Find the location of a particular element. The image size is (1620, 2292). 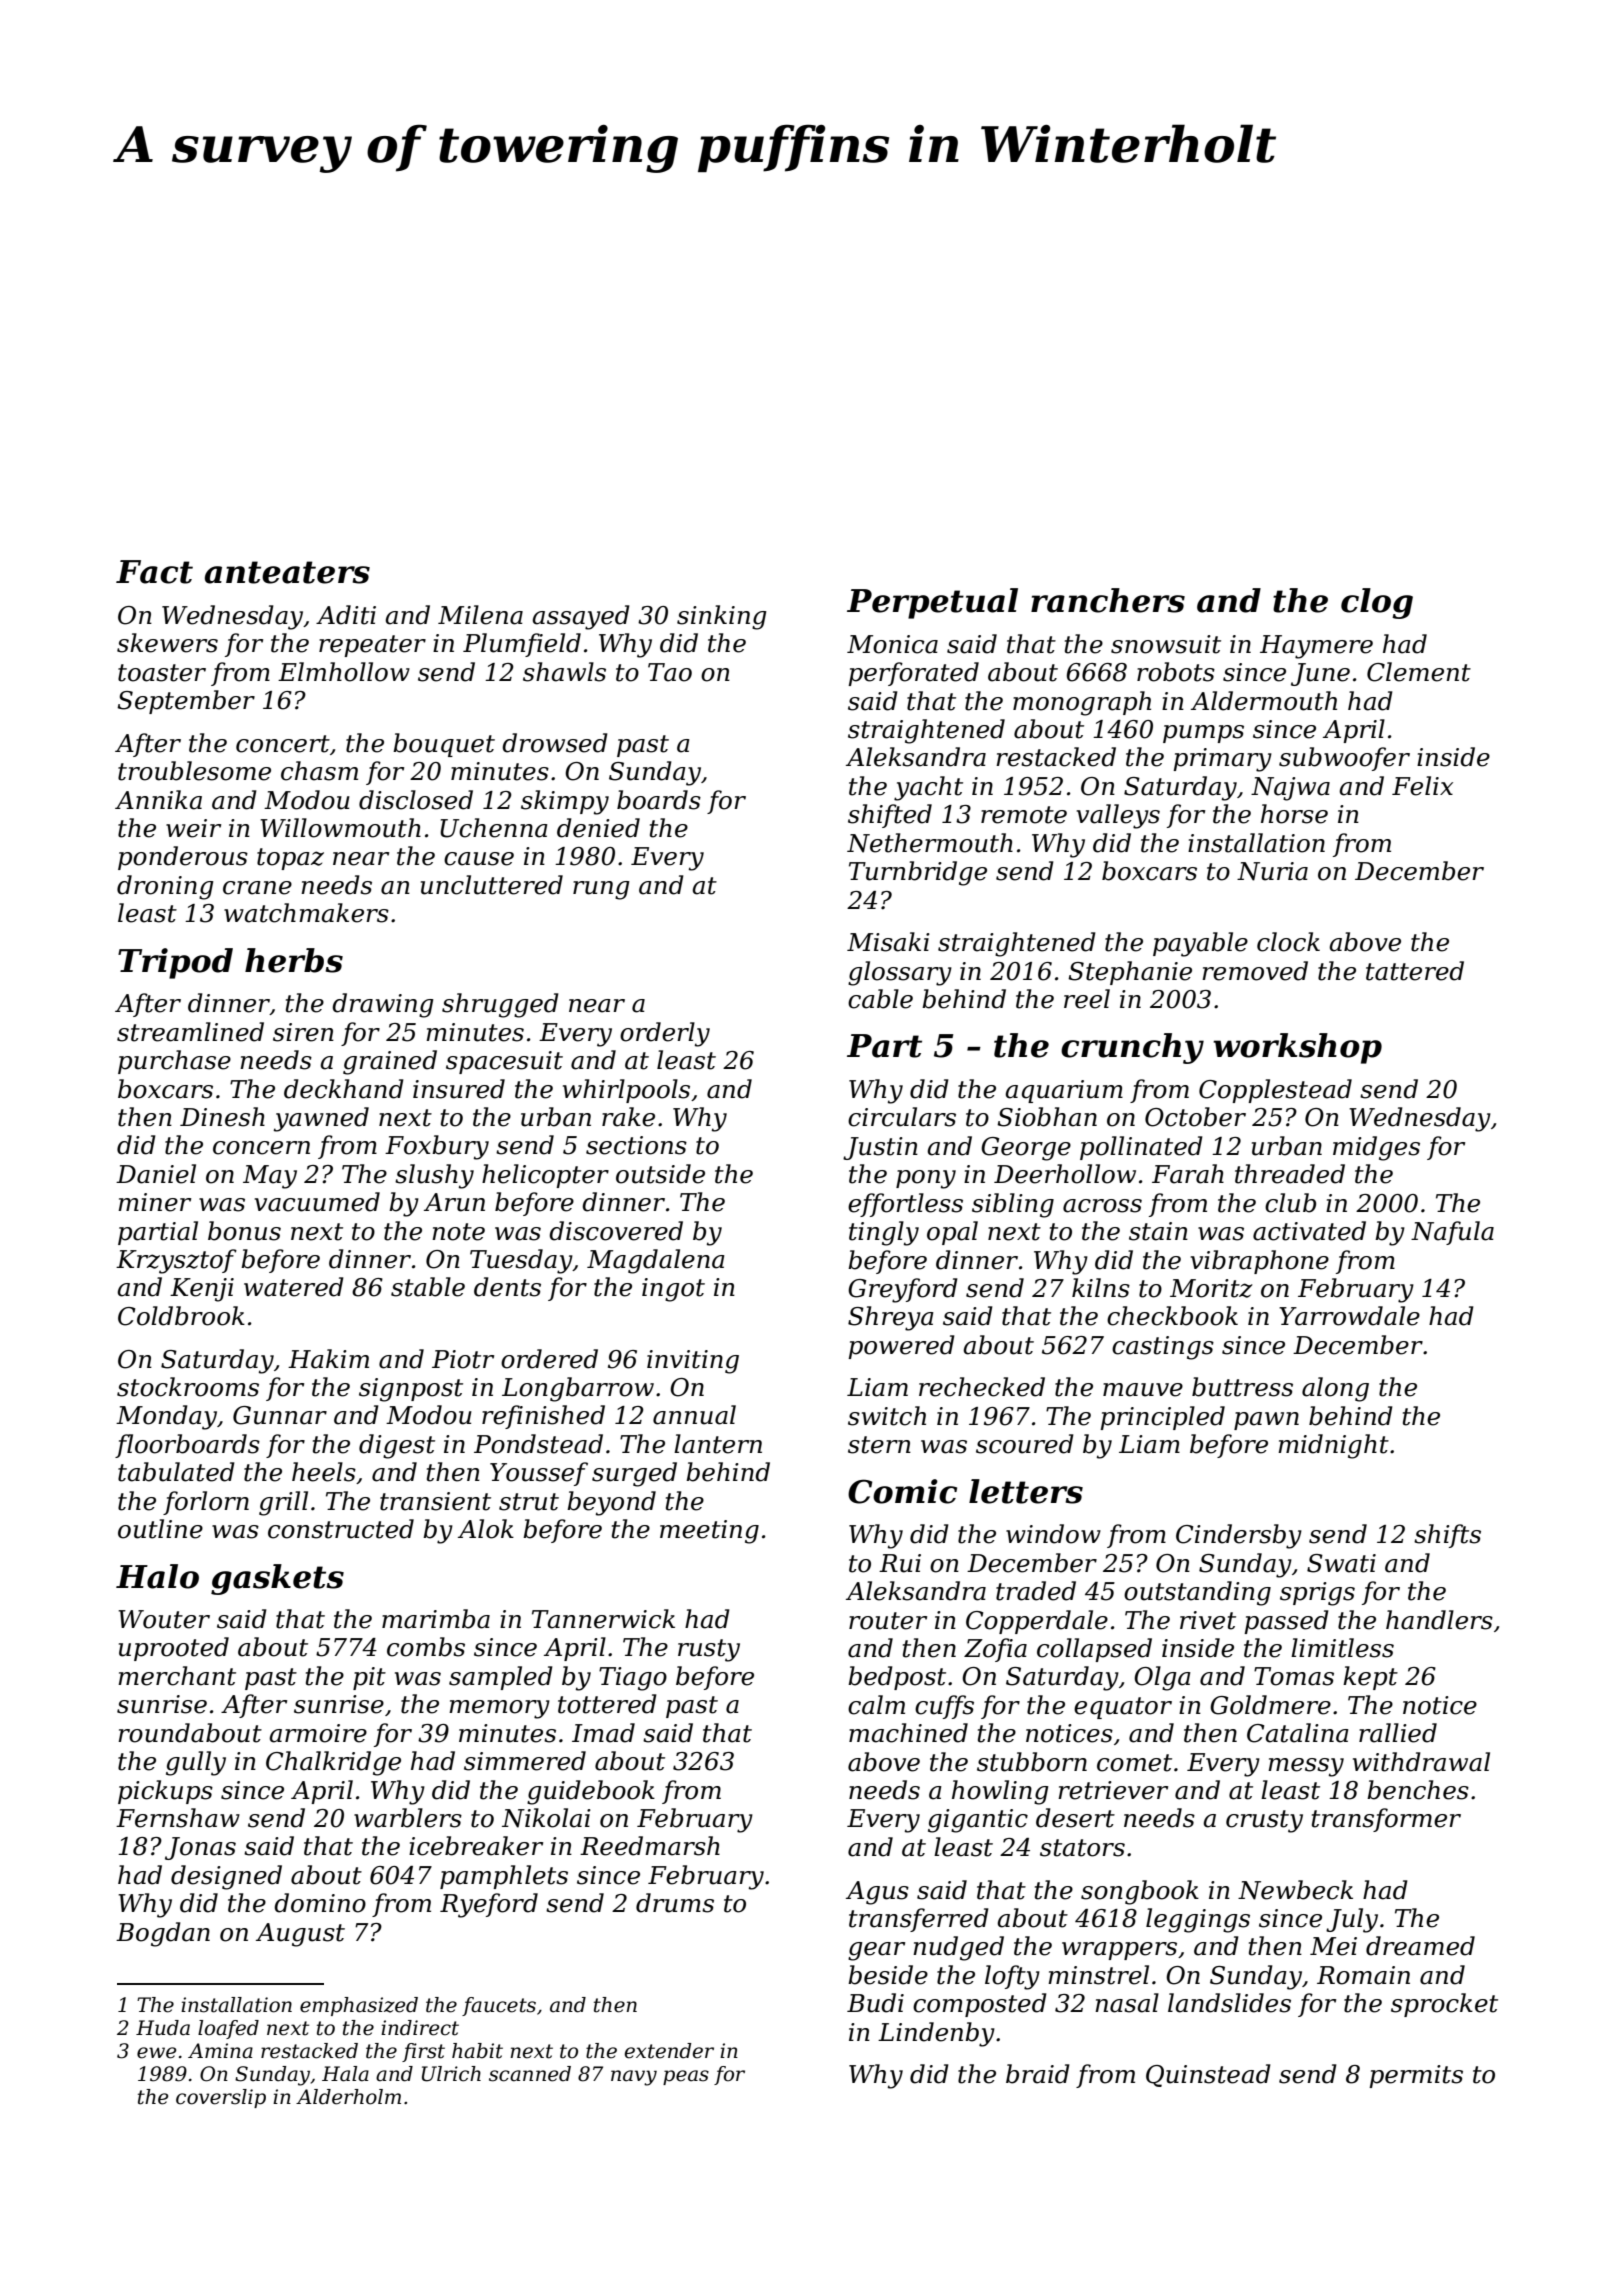

ranchers is located at coordinates (1108, 600).
